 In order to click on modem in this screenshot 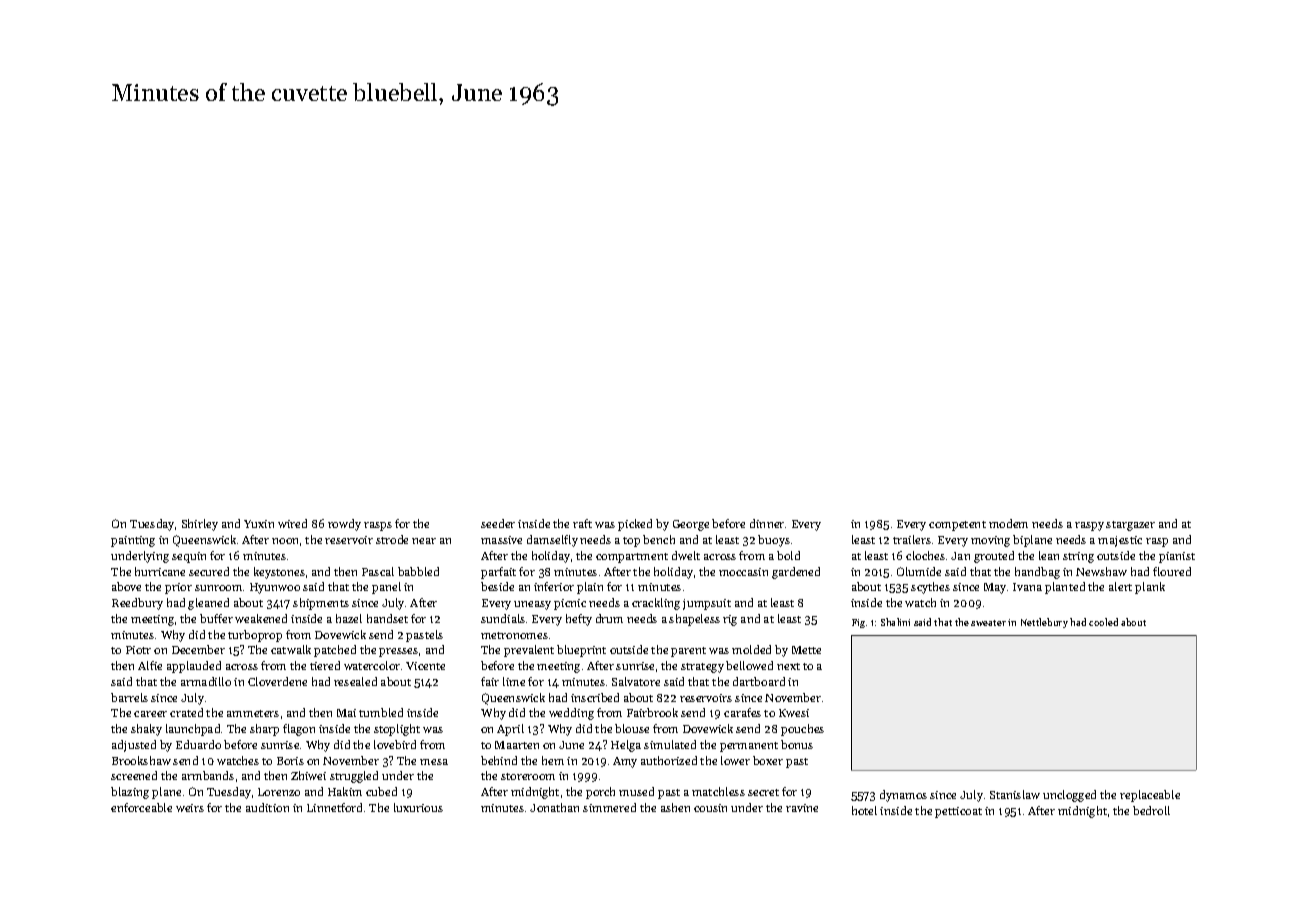, I will do `click(1008, 523)`.
